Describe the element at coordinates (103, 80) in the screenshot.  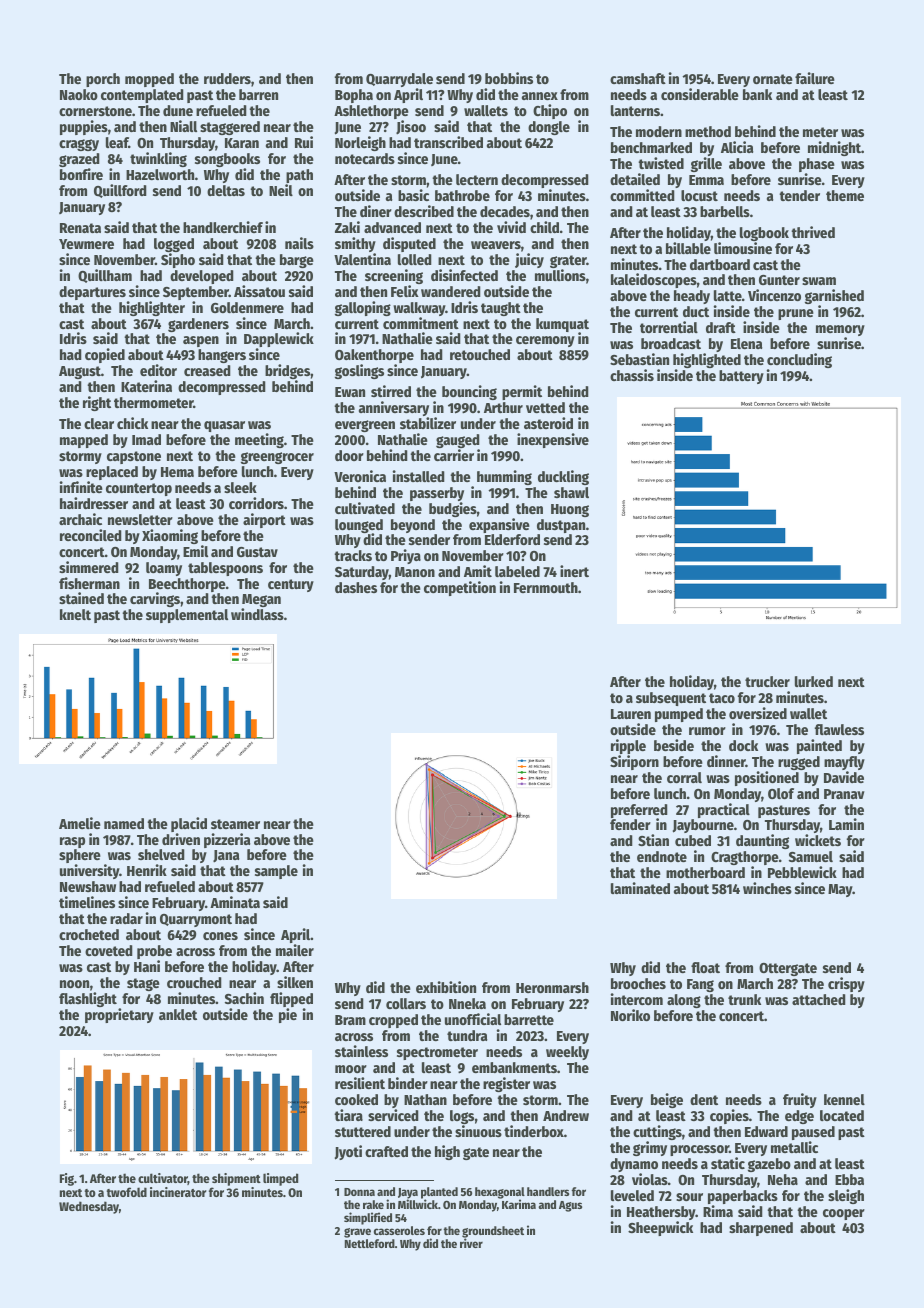
I see `porch` at that location.
